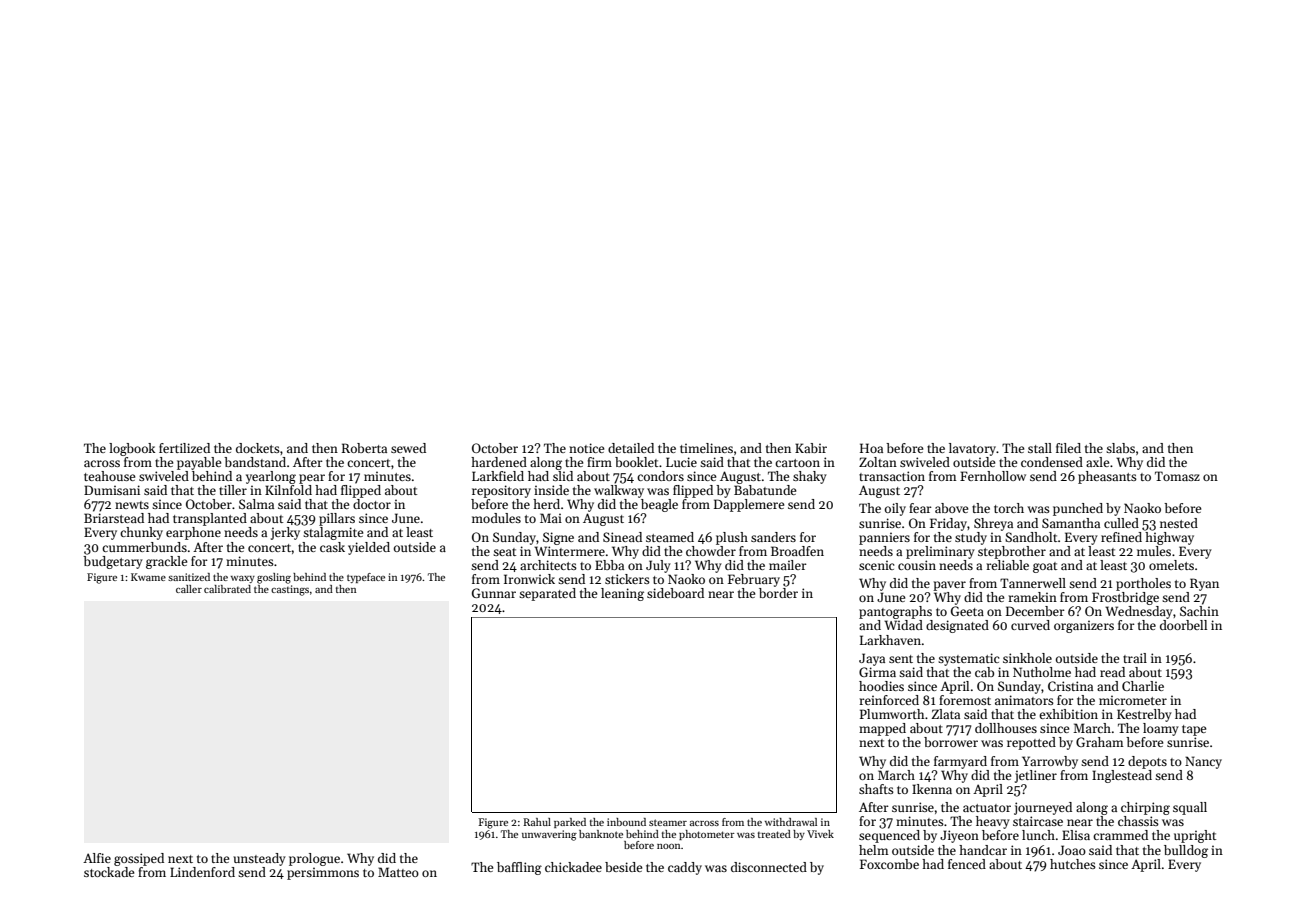  I want to click on chickadee, so click(573, 867).
